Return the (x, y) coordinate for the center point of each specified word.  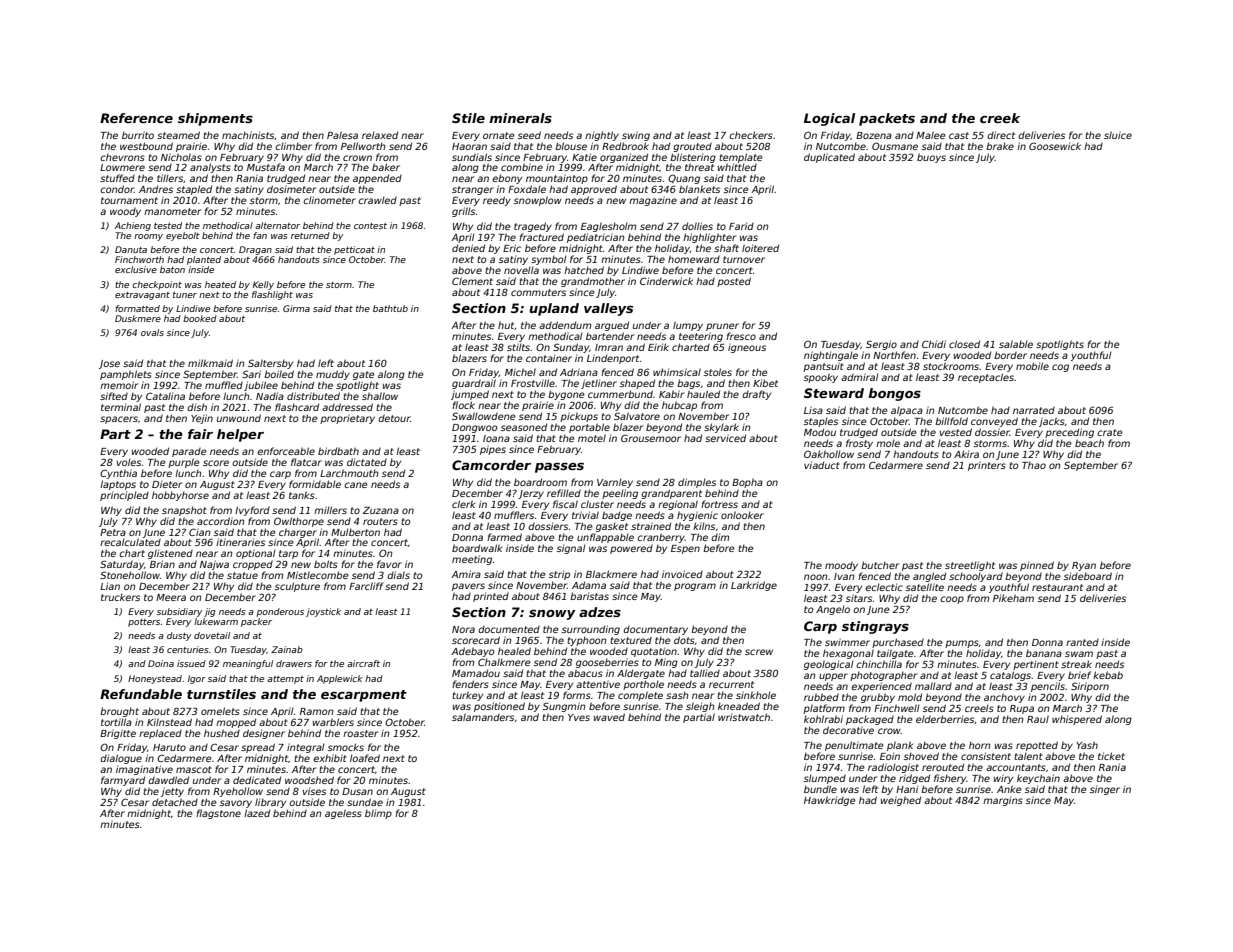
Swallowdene (484, 416)
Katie (584, 157)
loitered (760, 248)
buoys (931, 158)
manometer (172, 211)
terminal (121, 407)
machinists (248, 135)
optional (255, 554)
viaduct (822, 465)
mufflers (514, 515)
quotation (654, 652)
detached (175, 802)
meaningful (248, 664)
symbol (548, 260)
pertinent (1036, 665)
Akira (966, 454)
